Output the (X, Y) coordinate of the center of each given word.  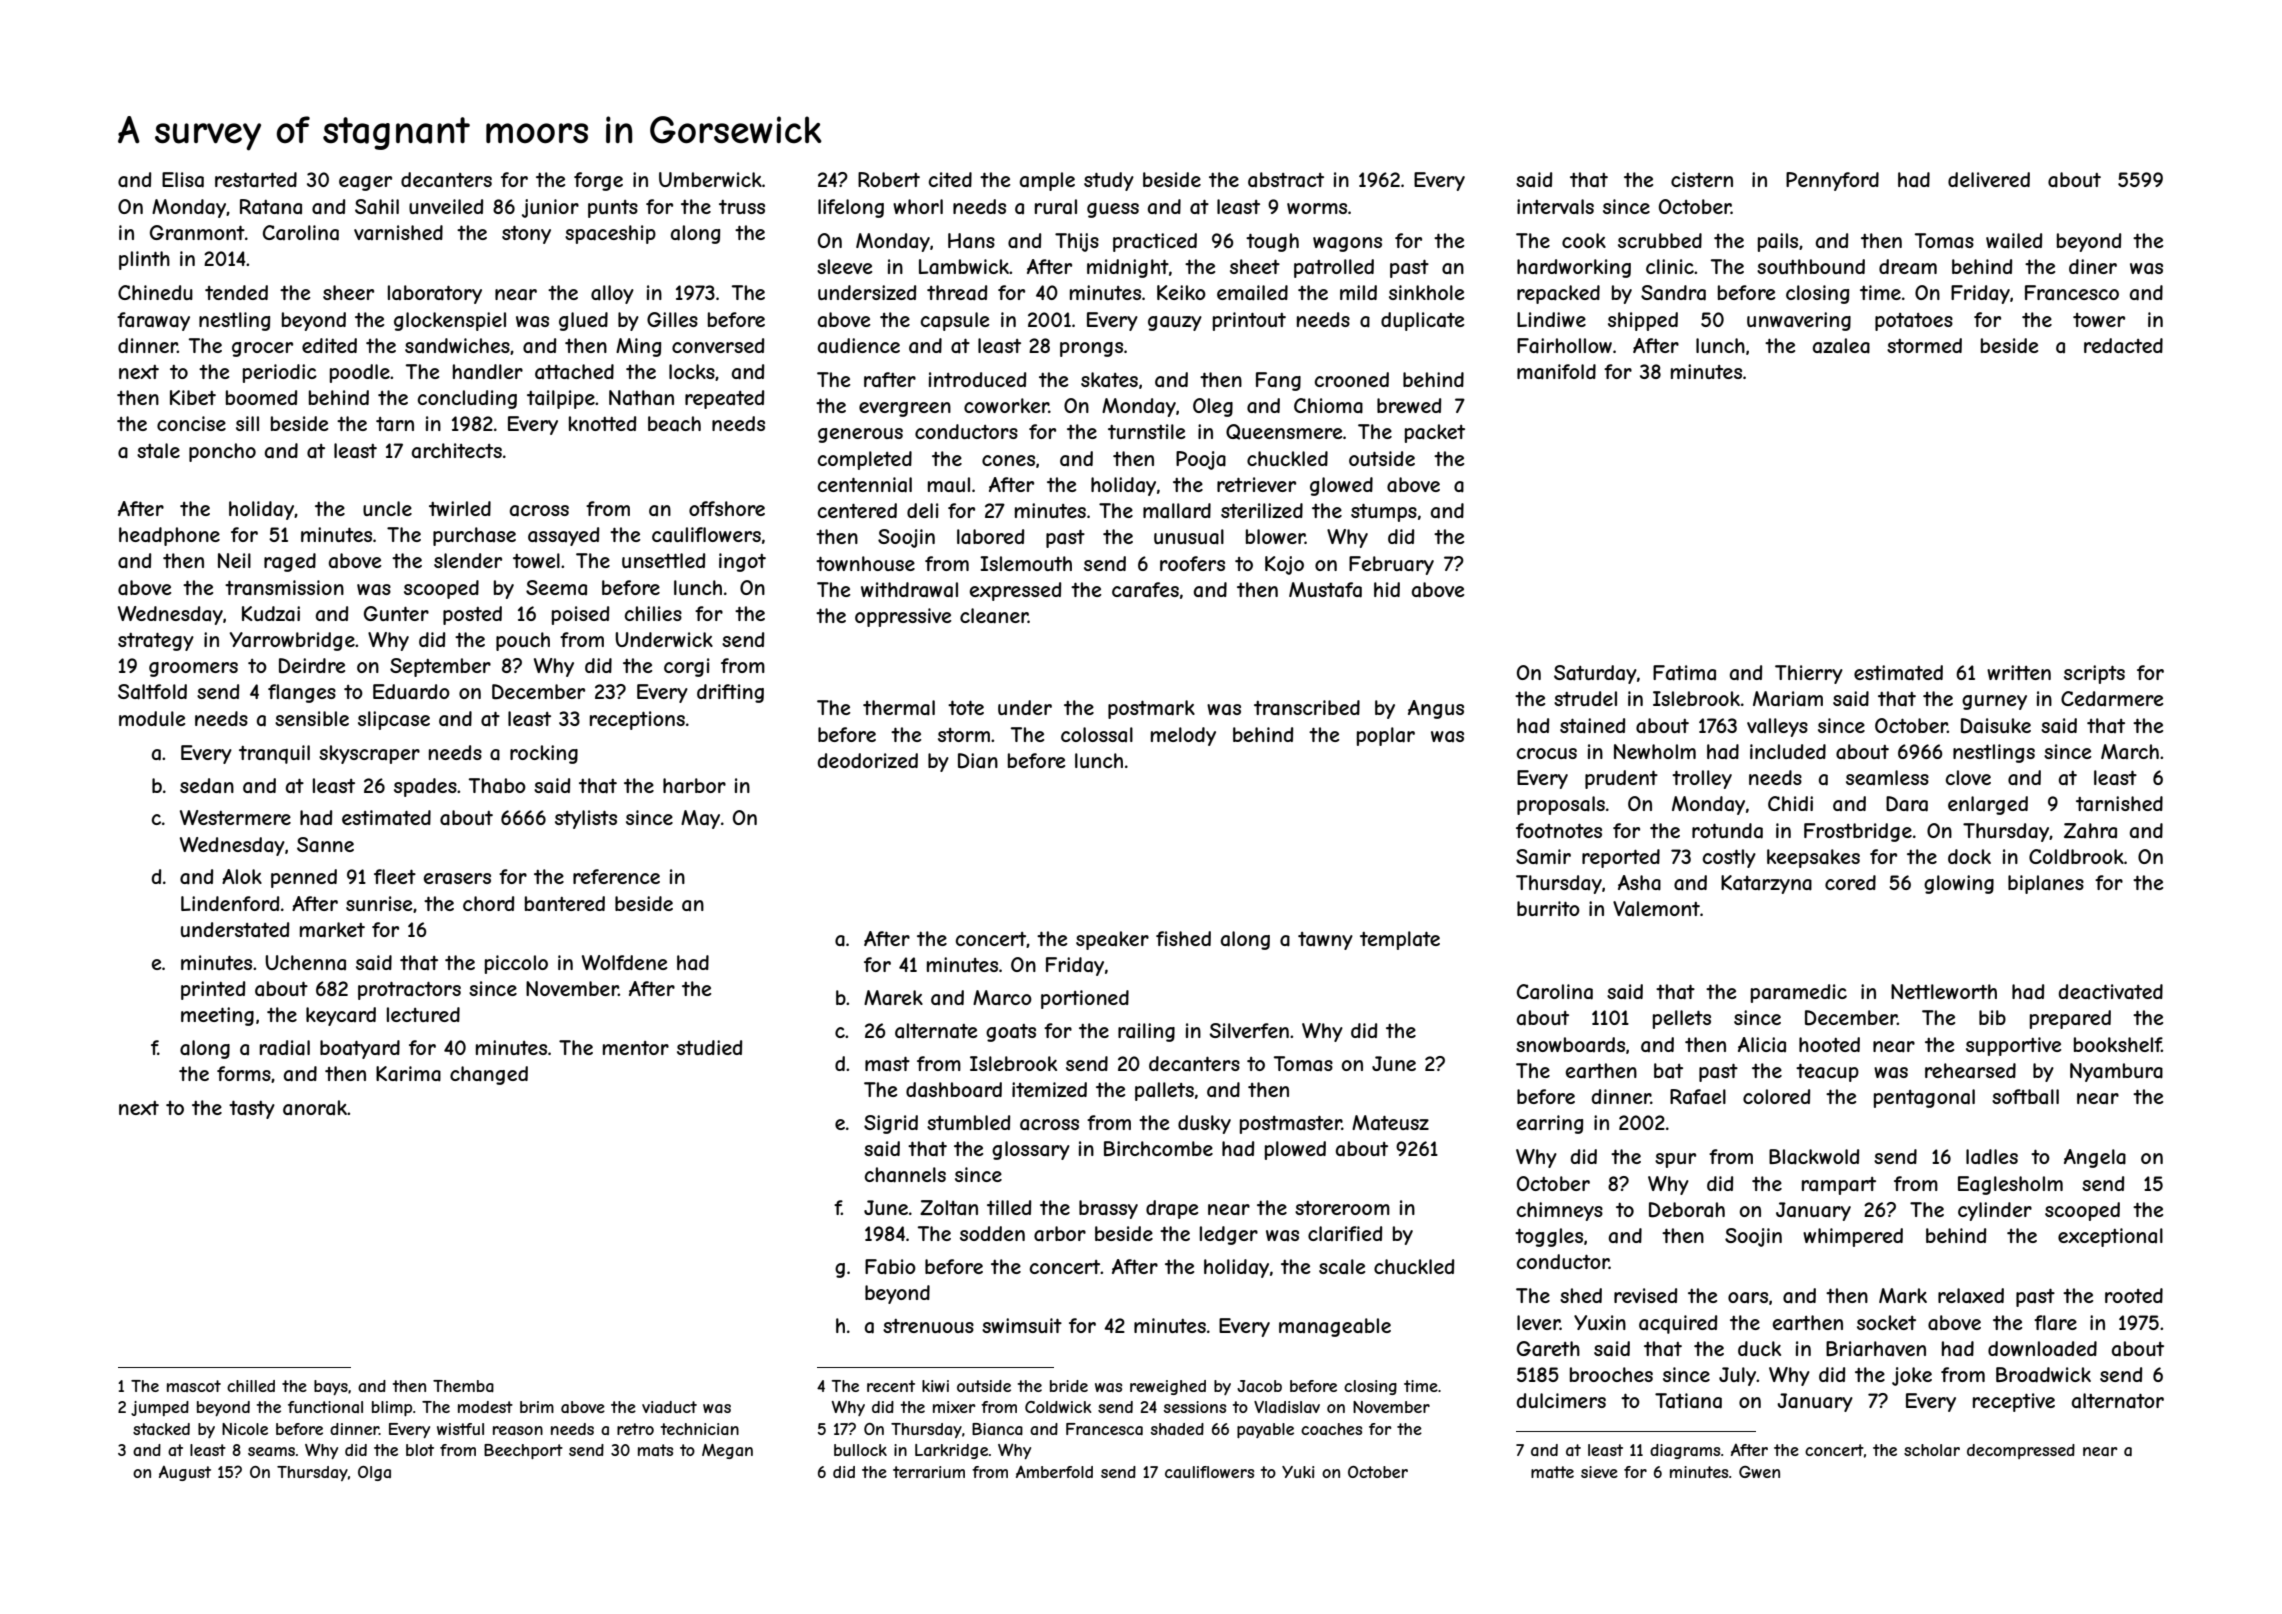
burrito (1548, 908)
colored (1776, 1096)
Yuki (1298, 1472)
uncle (387, 508)
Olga (374, 1473)
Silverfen (1249, 1030)
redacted (2123, 345)
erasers (457, 879)
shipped (1643, 321)
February (1391, 565)
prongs (1091, 349)
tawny (1325, 941)
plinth (144, 260)
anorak (315, 1107)
